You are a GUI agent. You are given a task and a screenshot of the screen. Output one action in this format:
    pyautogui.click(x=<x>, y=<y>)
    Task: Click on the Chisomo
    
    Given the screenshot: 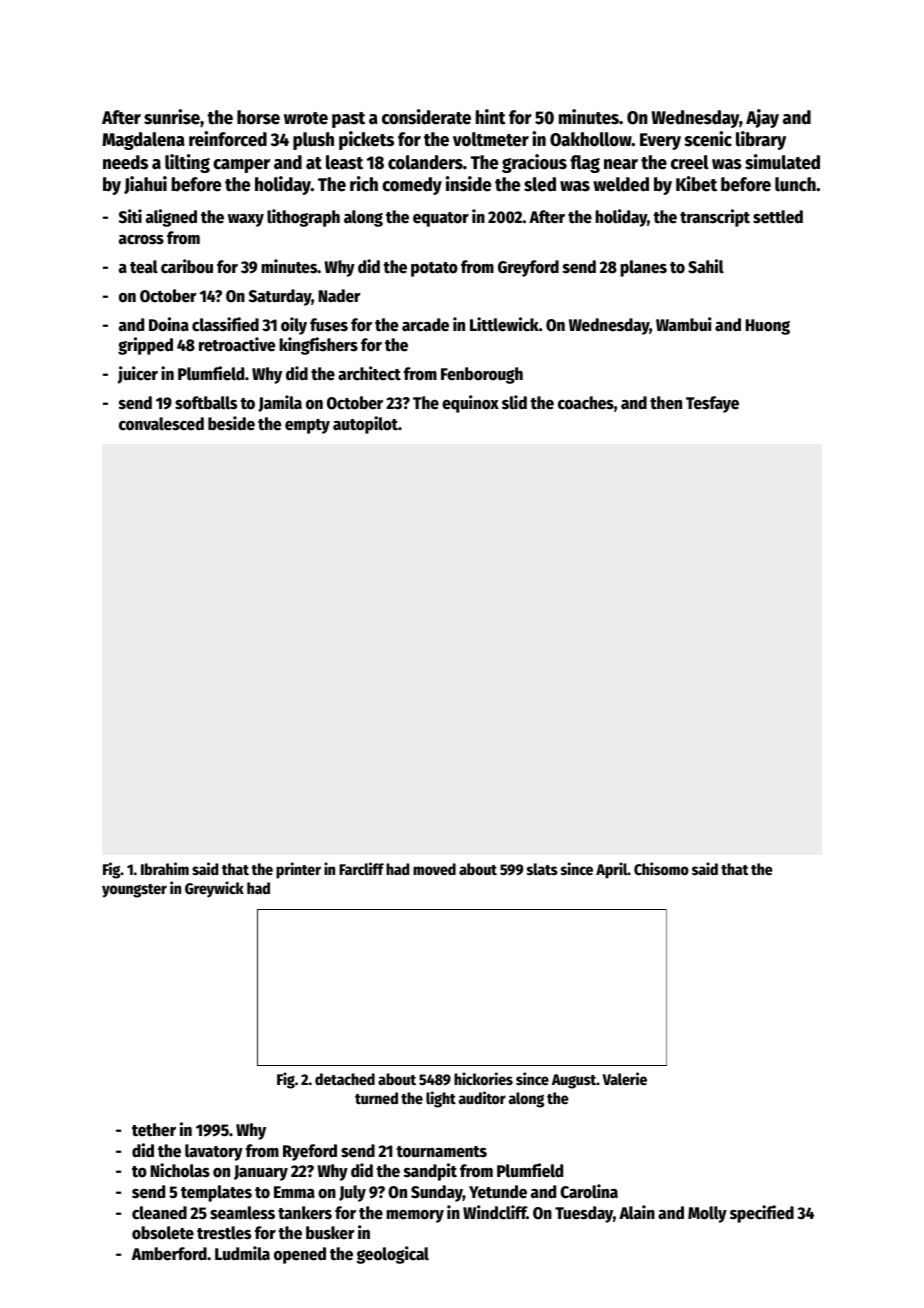 What is the action you would take?
    pyautogui.click(x=661, y=868)
